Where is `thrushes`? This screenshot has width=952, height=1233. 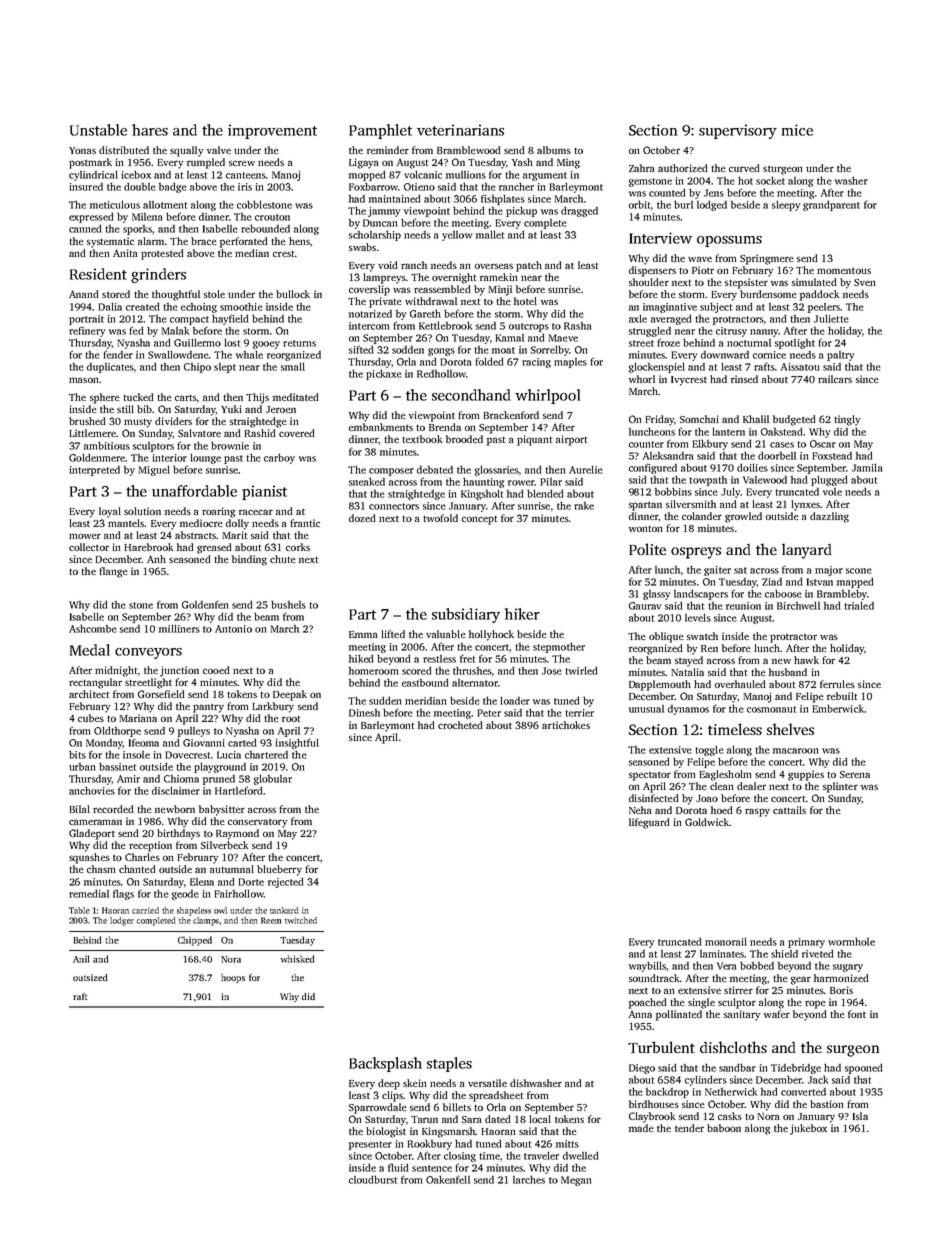 thrushes is located at coordinates (472, 670).
